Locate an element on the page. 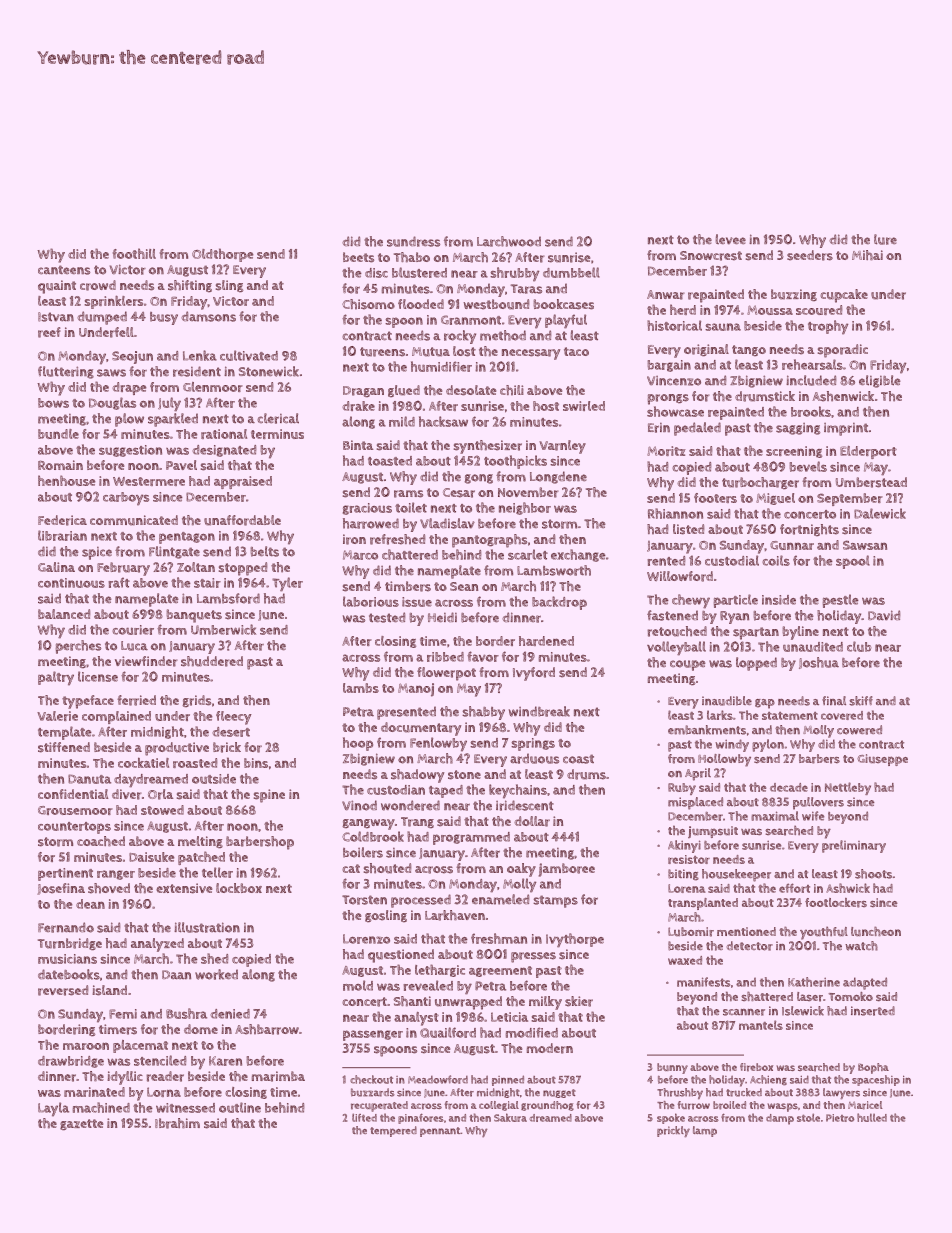  foothill is located at coordinates (134, 253).
